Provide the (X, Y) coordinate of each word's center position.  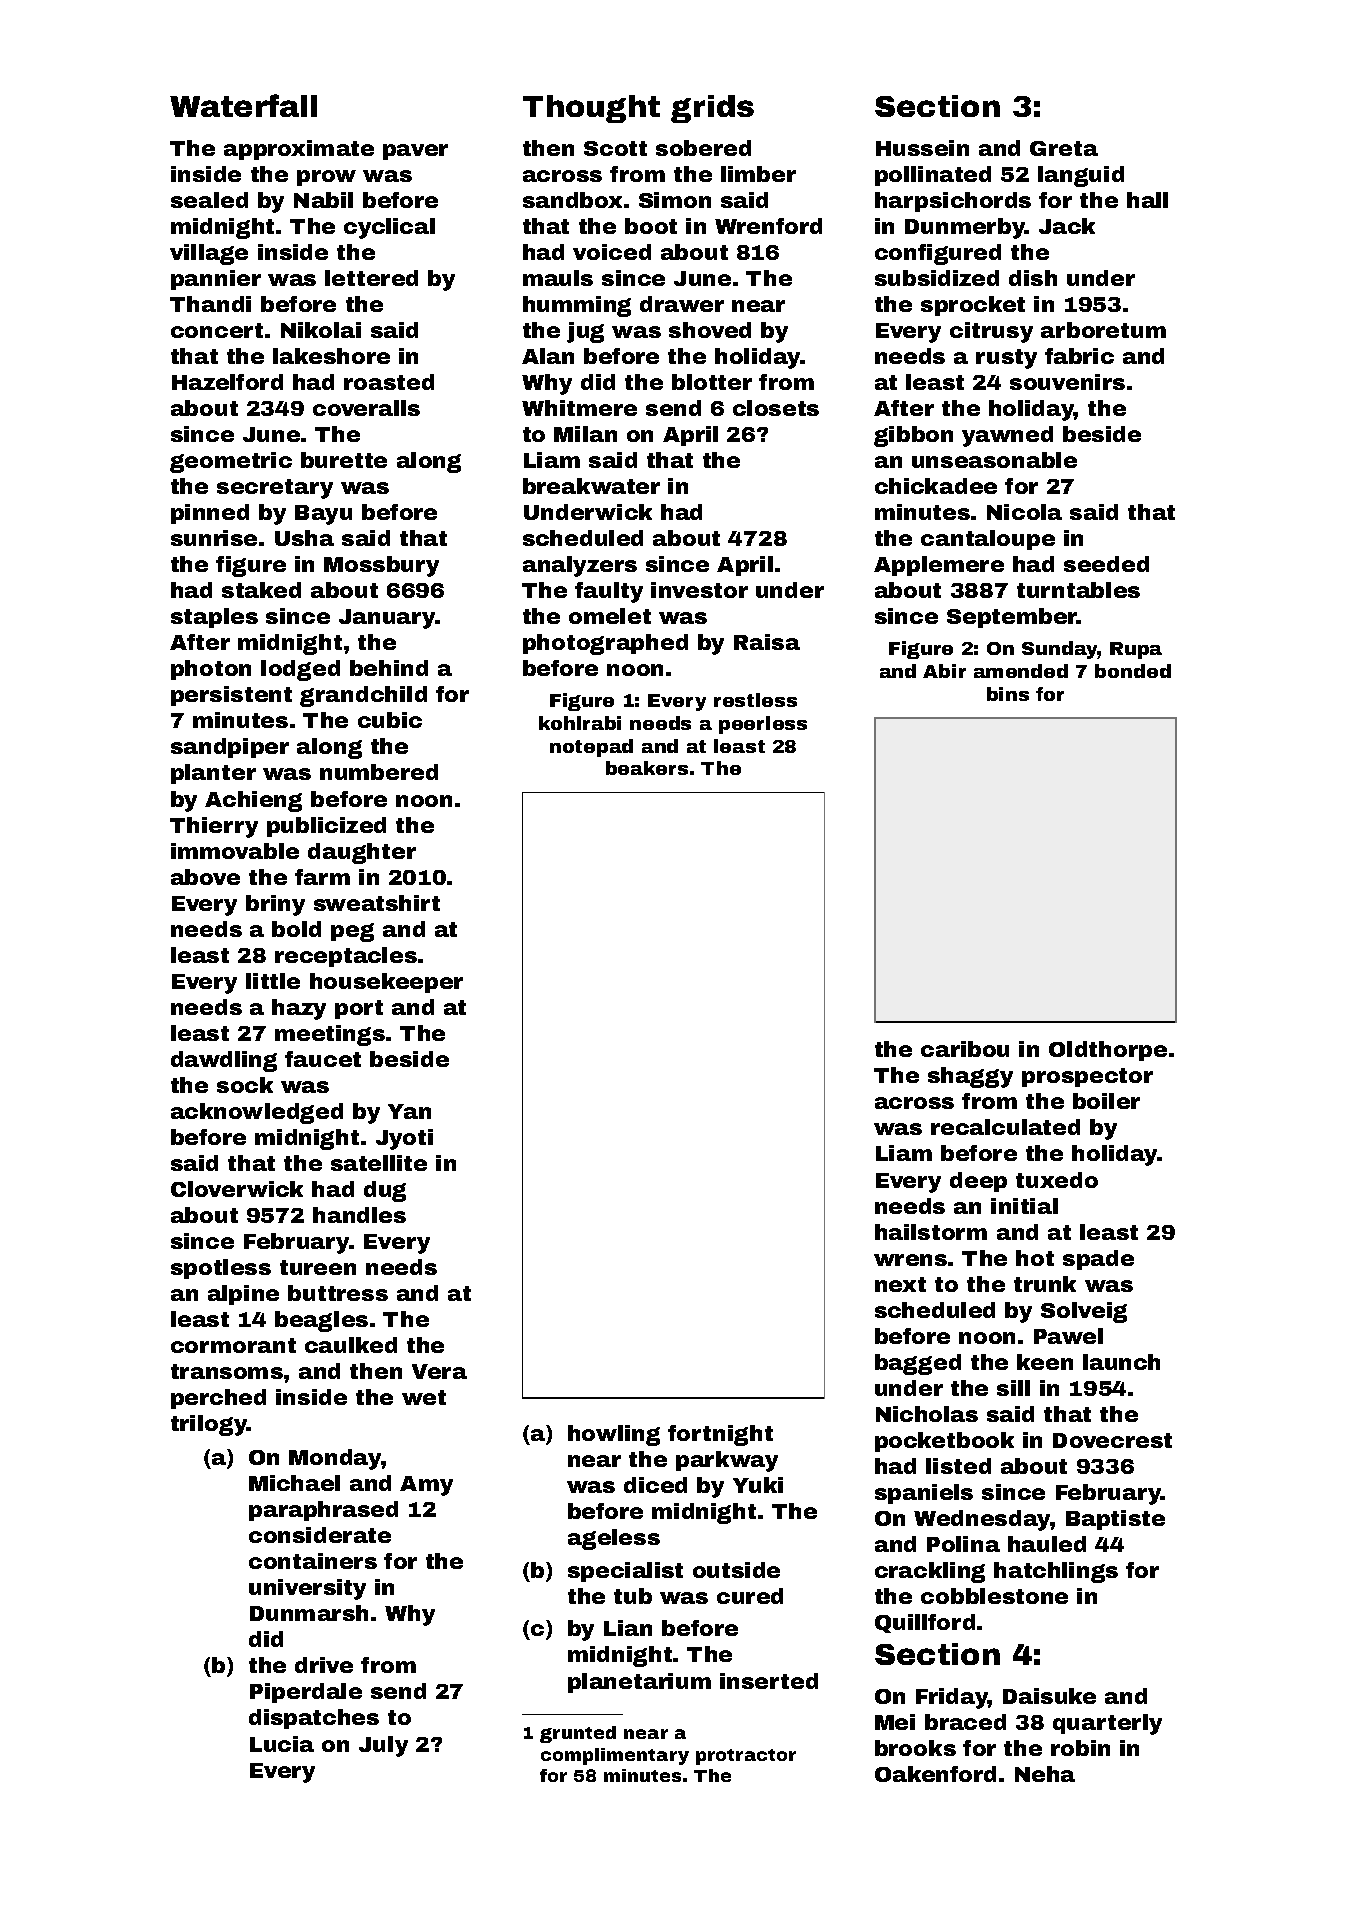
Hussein (922, 148)
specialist (625, 1572)
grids (712, 109)
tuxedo (1057, 1180)
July (383, 1746)
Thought (591, 109)
